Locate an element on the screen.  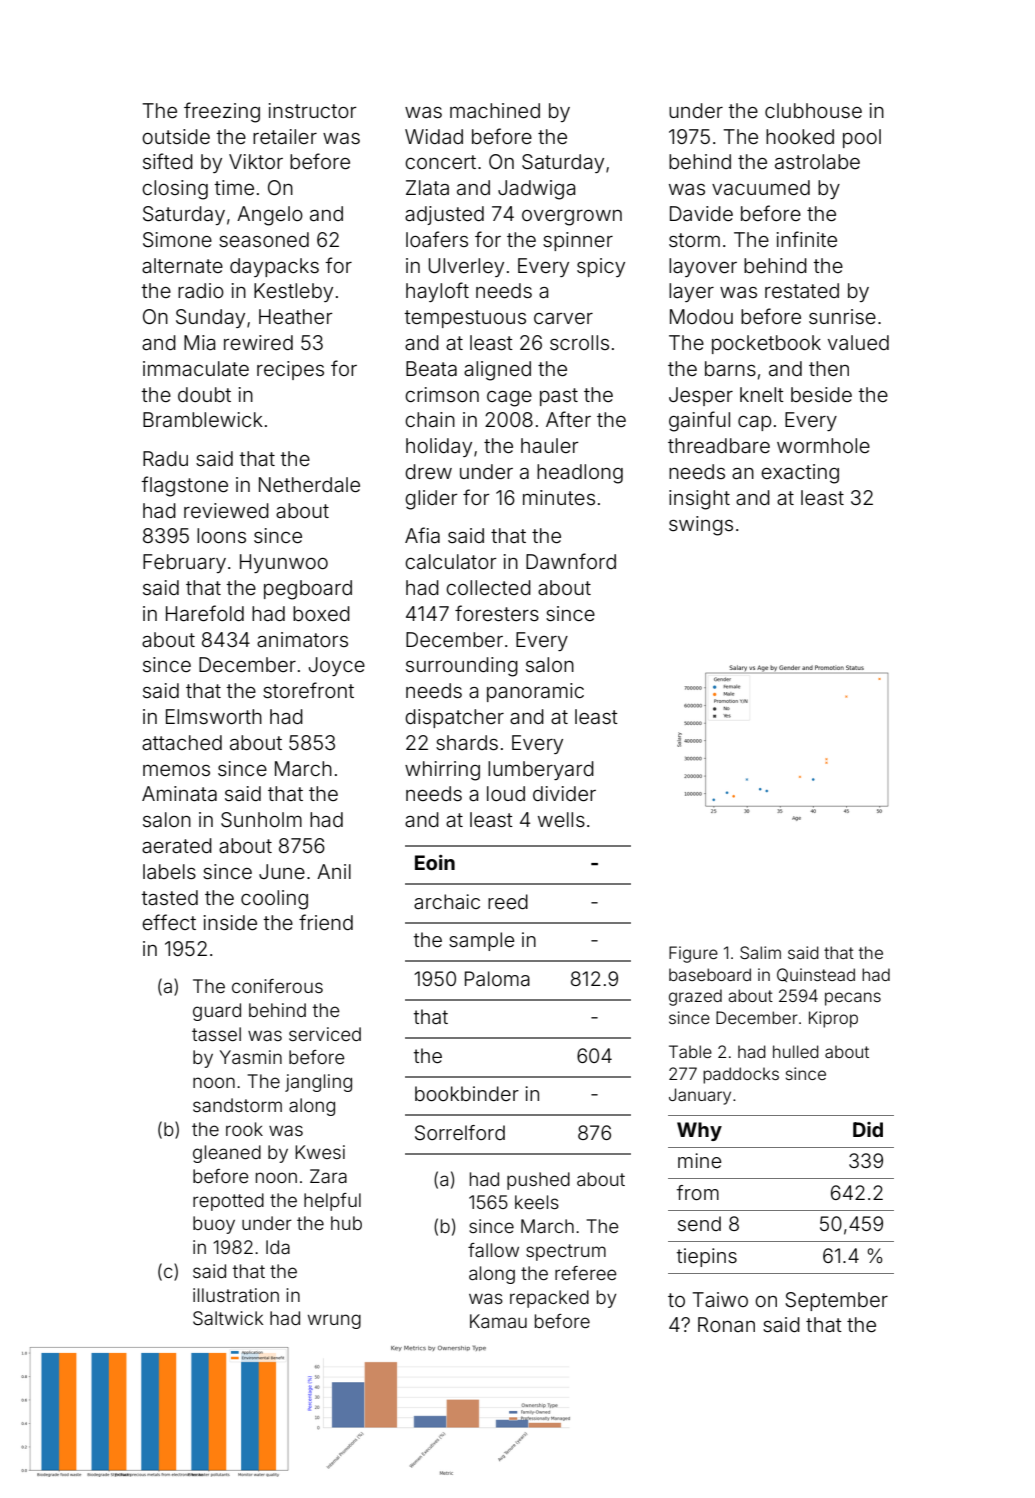
Harefold is located at coordinates (205, 613).
